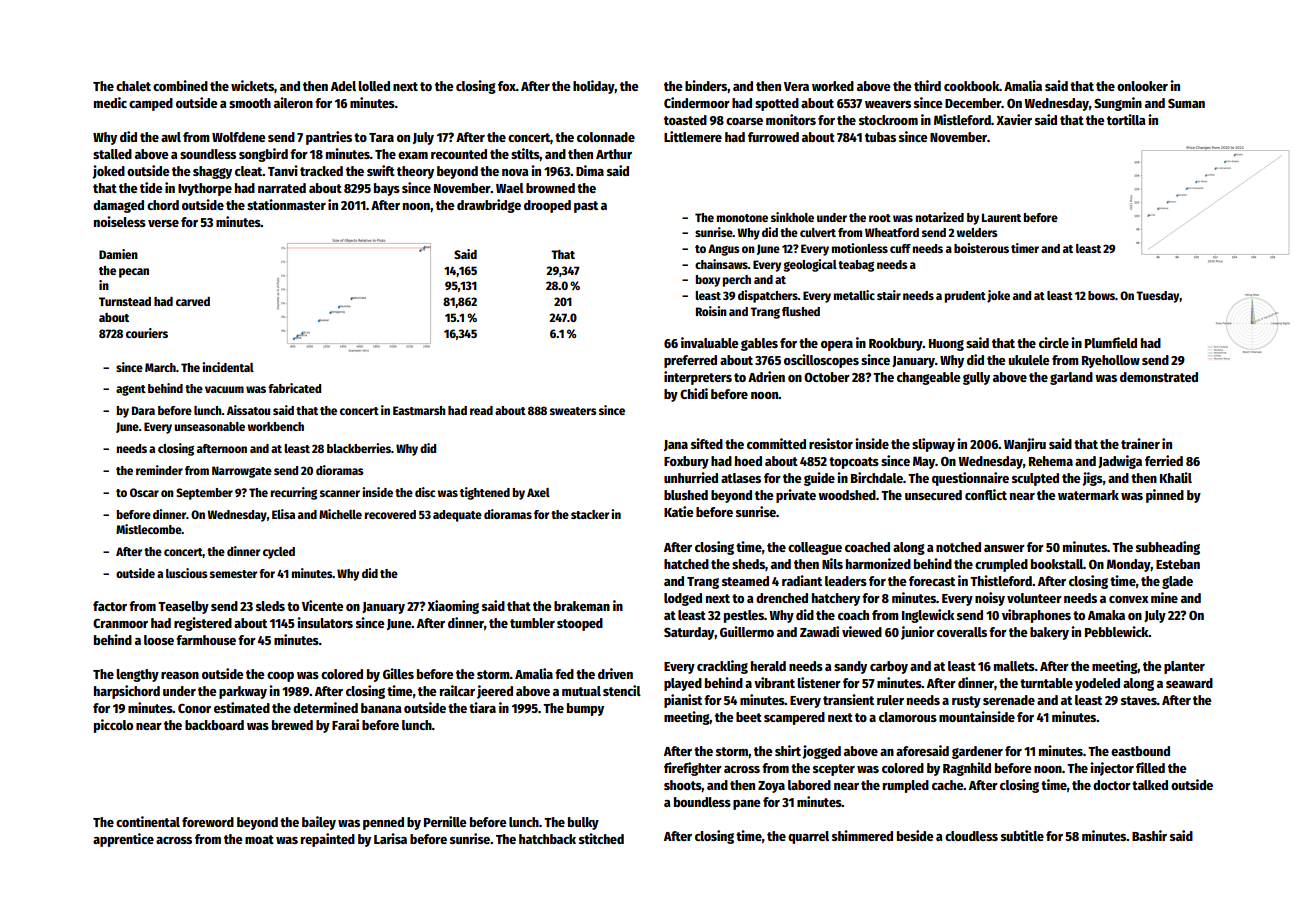 The width and height of the document is (1308, 924). I want to click on Suman, so click(1186, 103).
